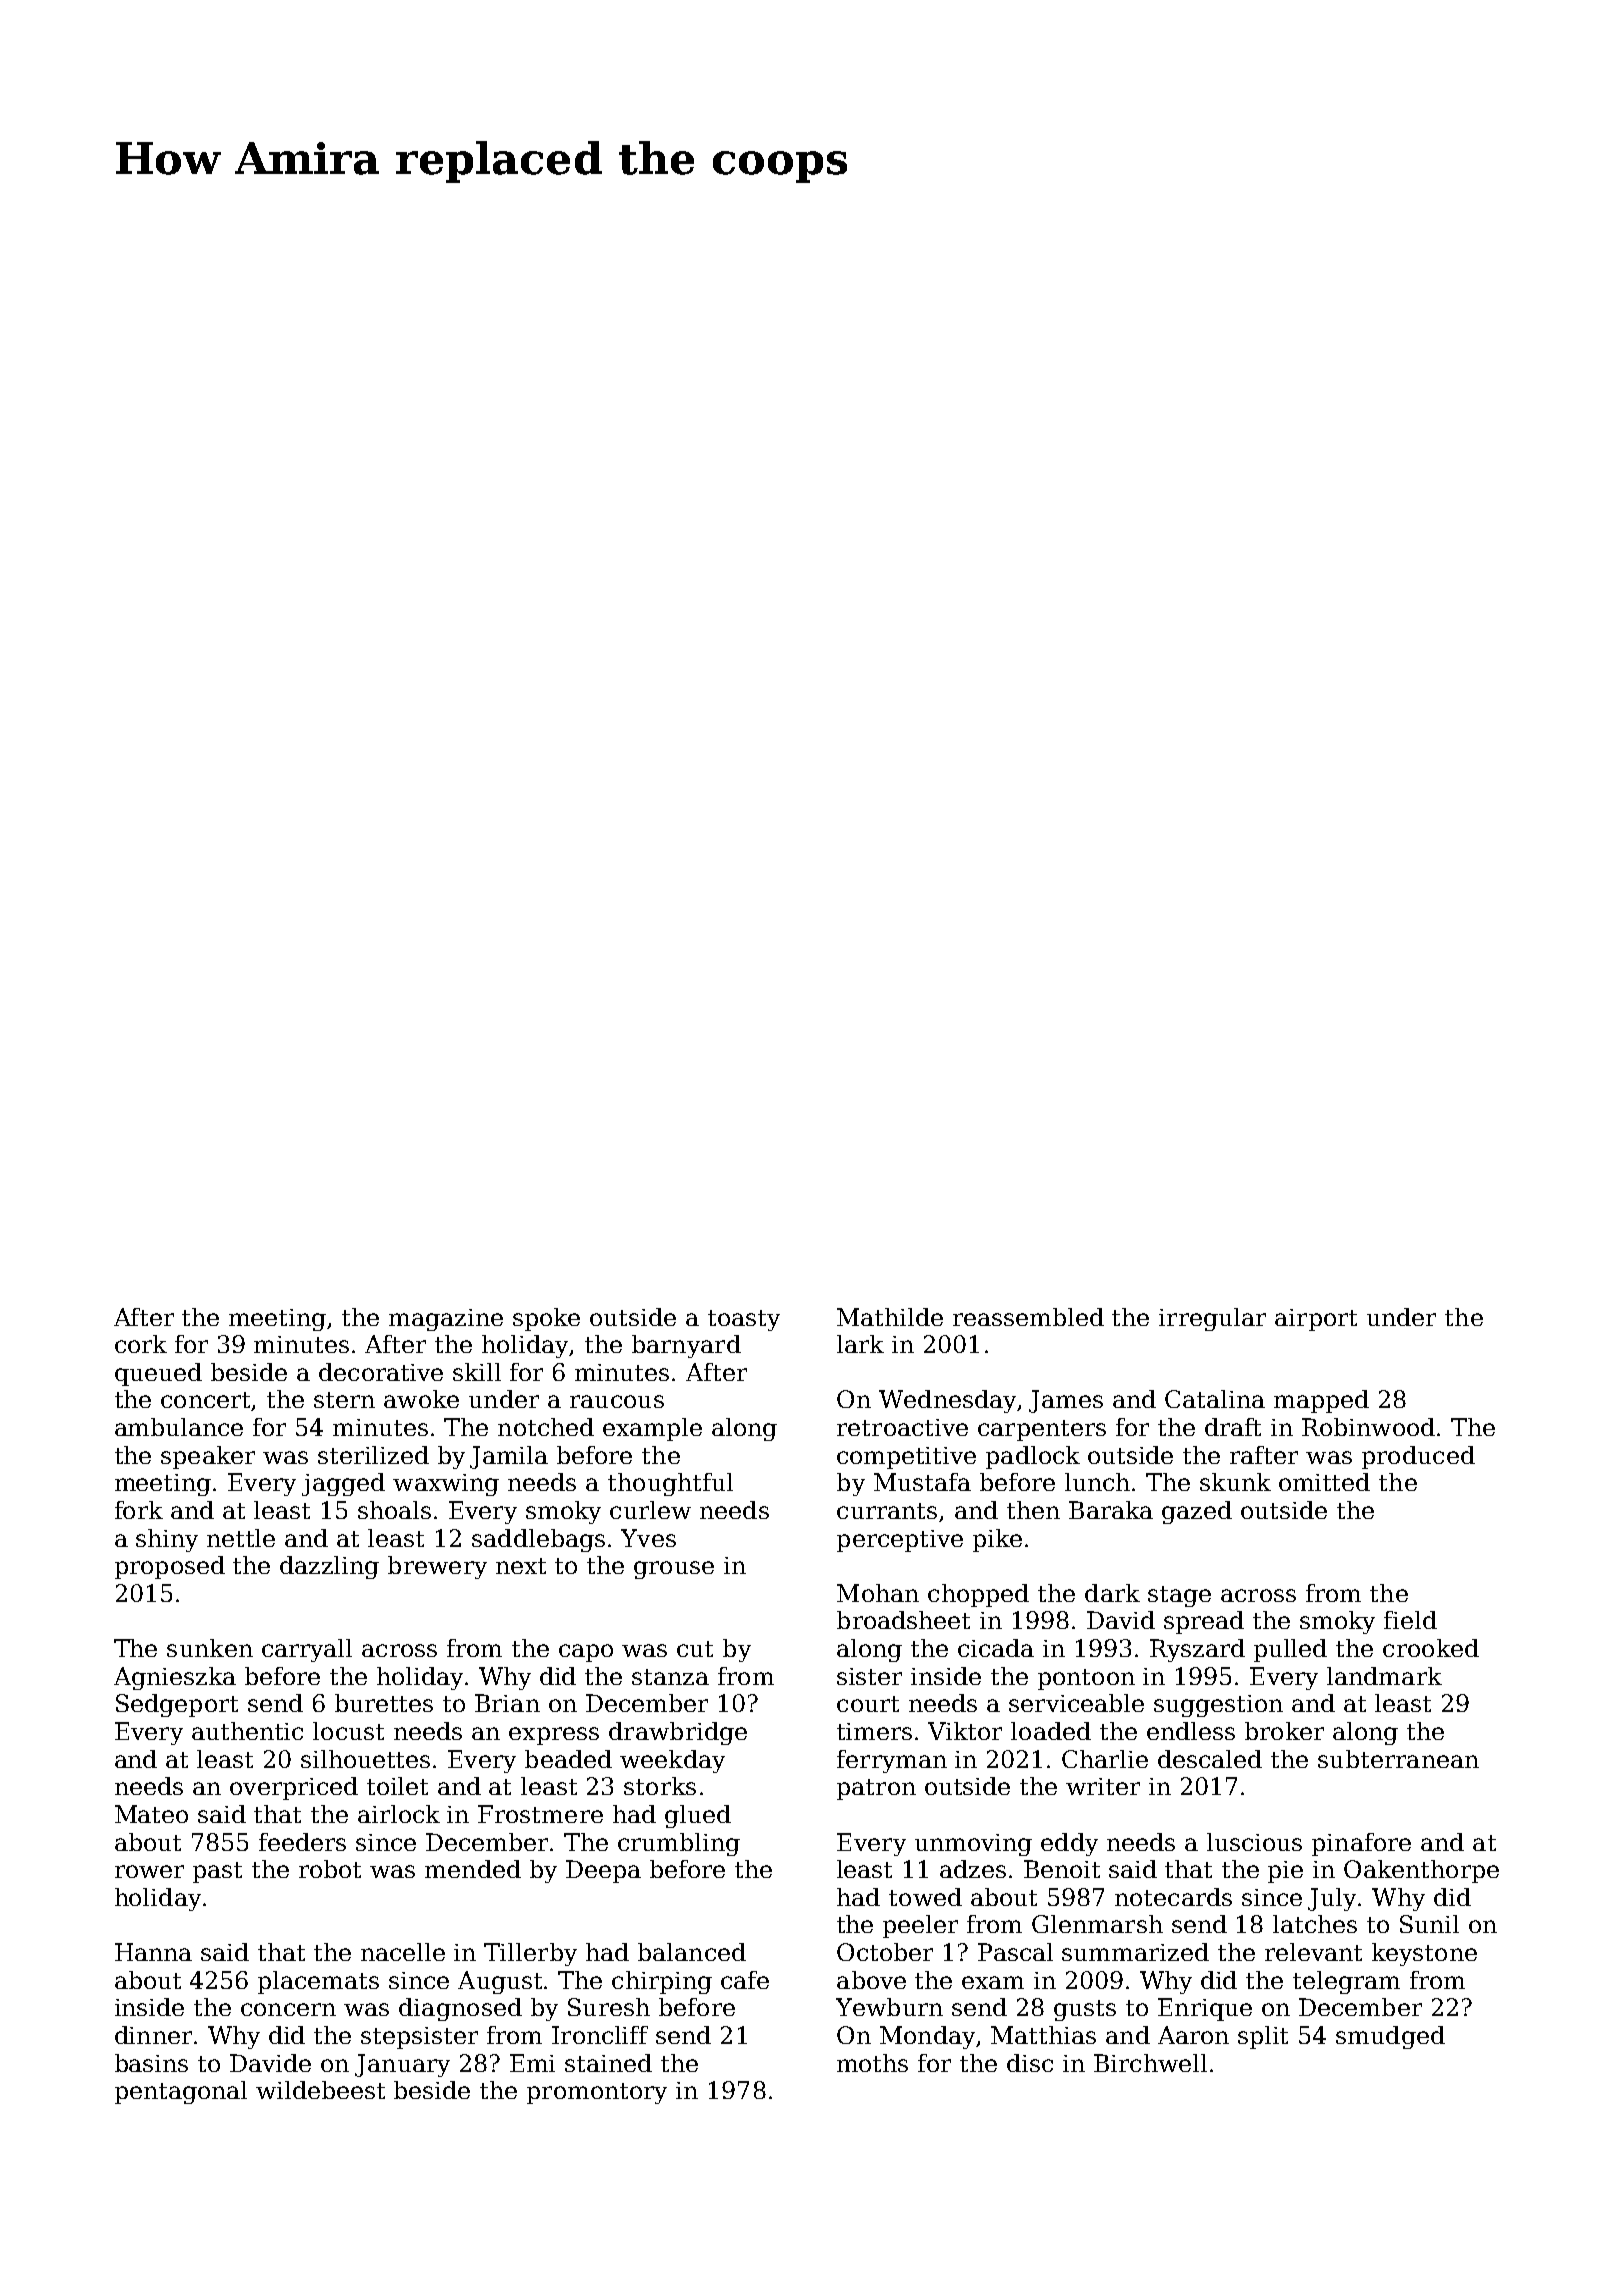 The height and width of the document is (2292, 1620). I want to click on promontory, so click(597, 2093).
